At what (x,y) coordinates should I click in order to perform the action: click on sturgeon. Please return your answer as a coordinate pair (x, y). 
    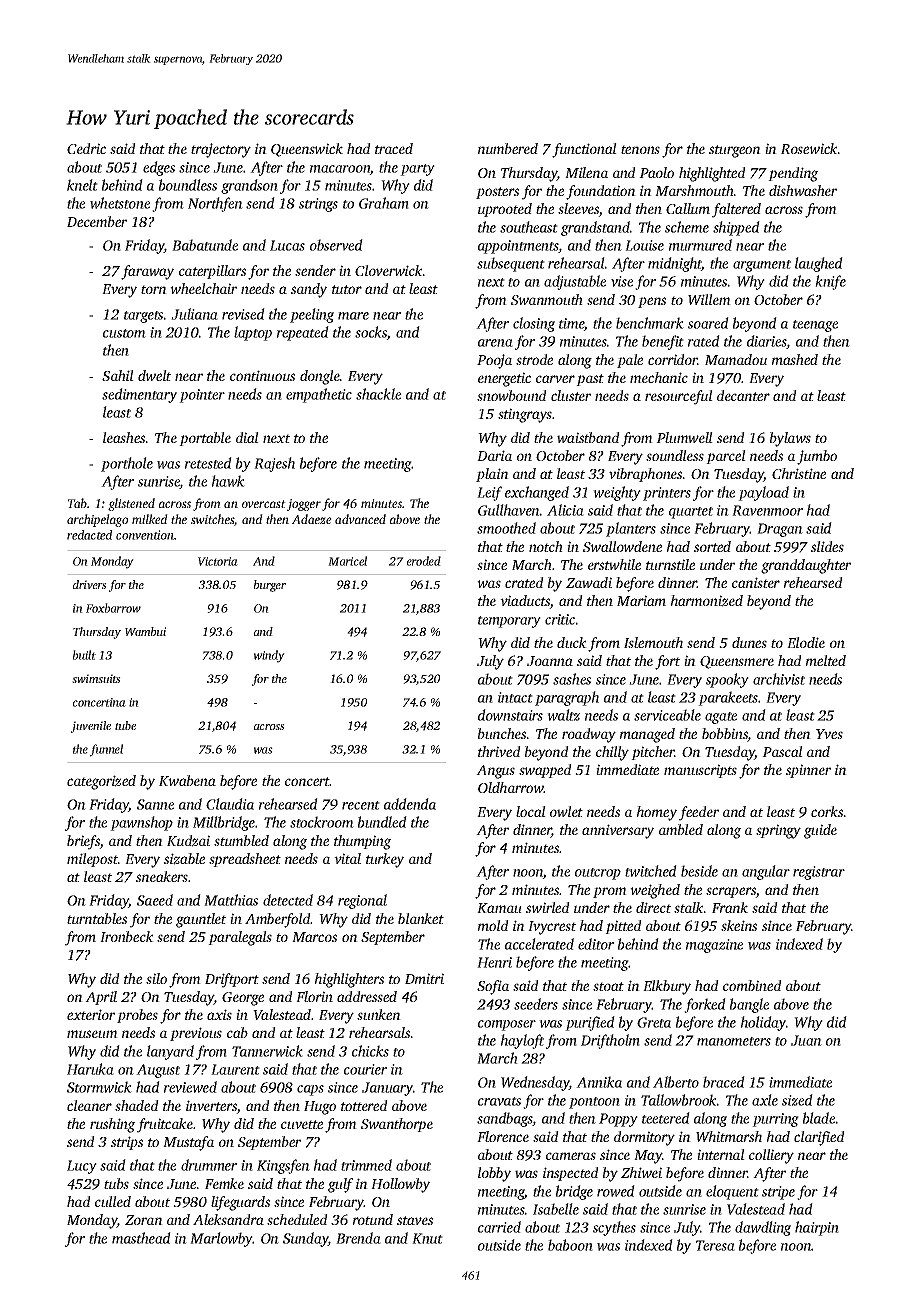
    Looking at the image, I should click on (735, 151).
